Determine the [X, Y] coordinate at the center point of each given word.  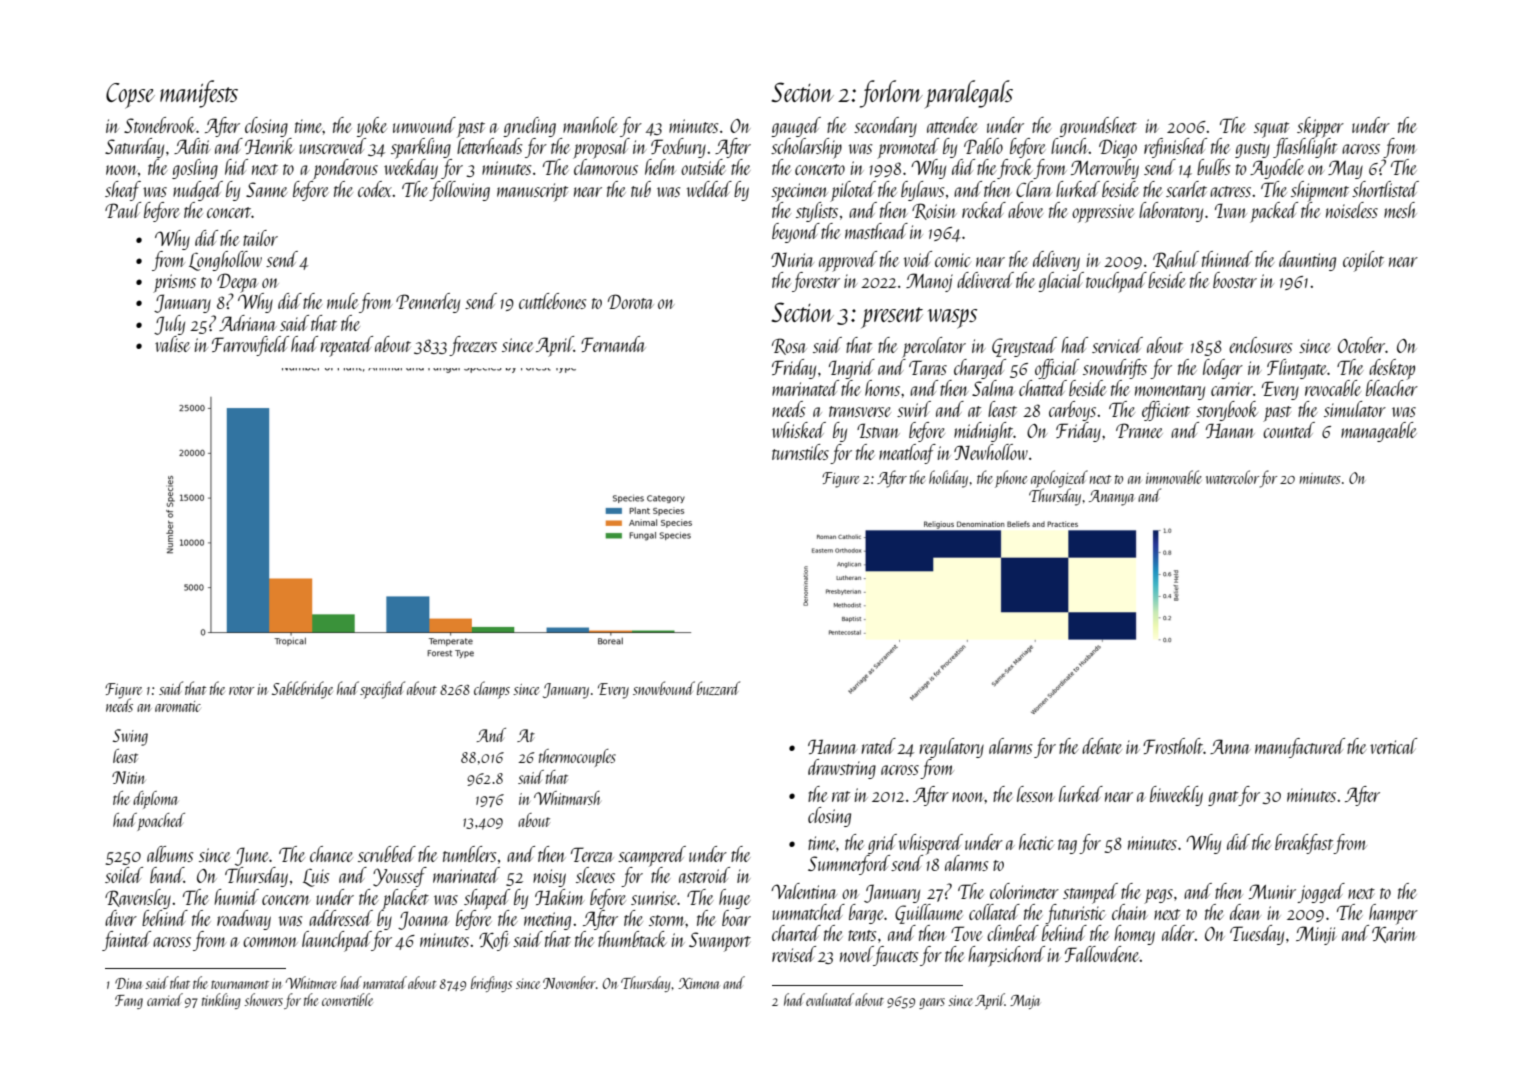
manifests [199, 94]
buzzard [718, 688]
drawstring [842, 769]
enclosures [1260, 345]
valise [172, 344]
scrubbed [387, 854]
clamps [492, 690]
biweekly [1176, 796]
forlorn [891, 94]
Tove [967, 933]
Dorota [630, 301]
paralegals [968, 94]
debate [1102, 746]
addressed [341, 918]
